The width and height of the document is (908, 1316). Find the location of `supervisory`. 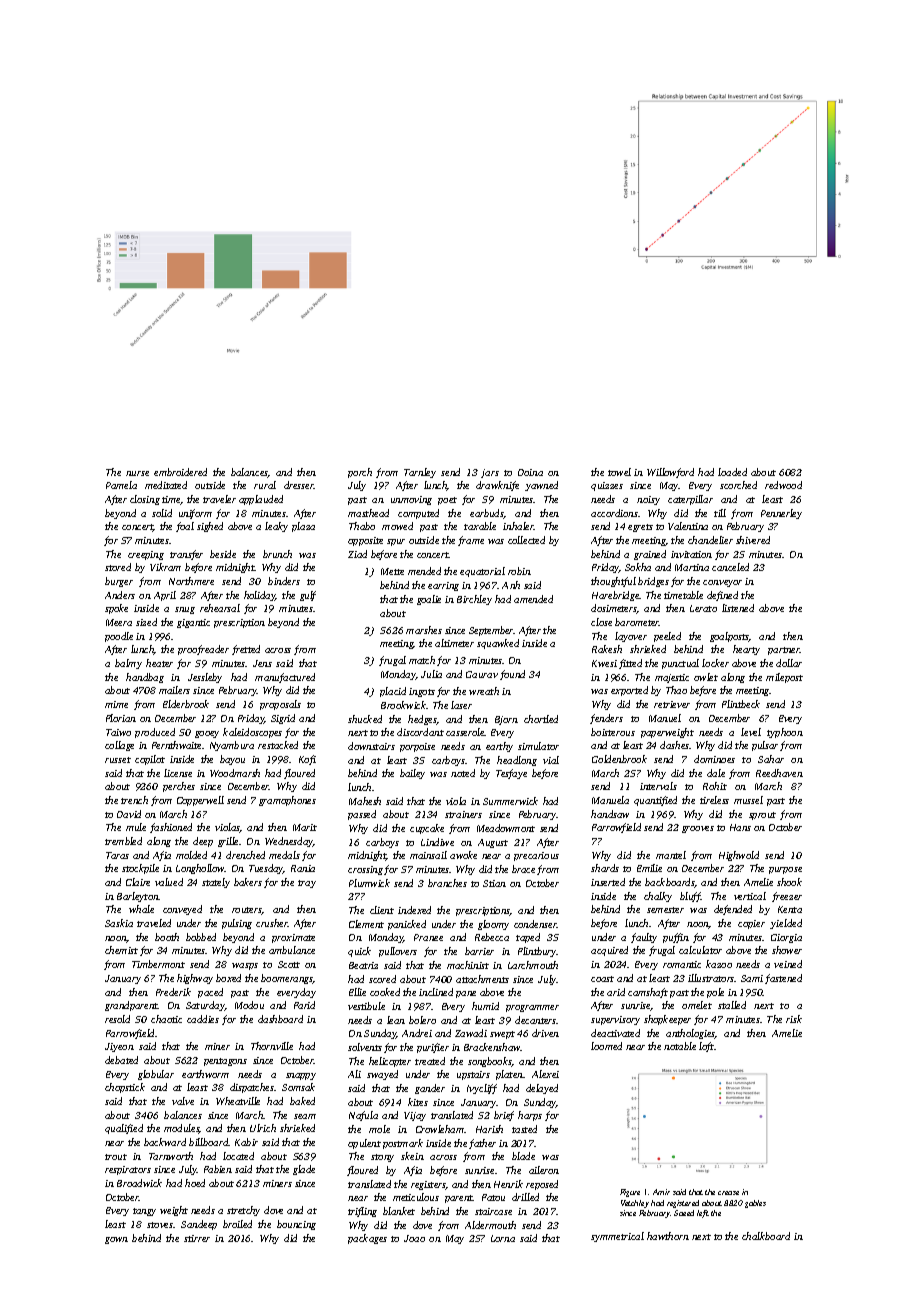

supervisory is located at coordinates (615, 1020).
